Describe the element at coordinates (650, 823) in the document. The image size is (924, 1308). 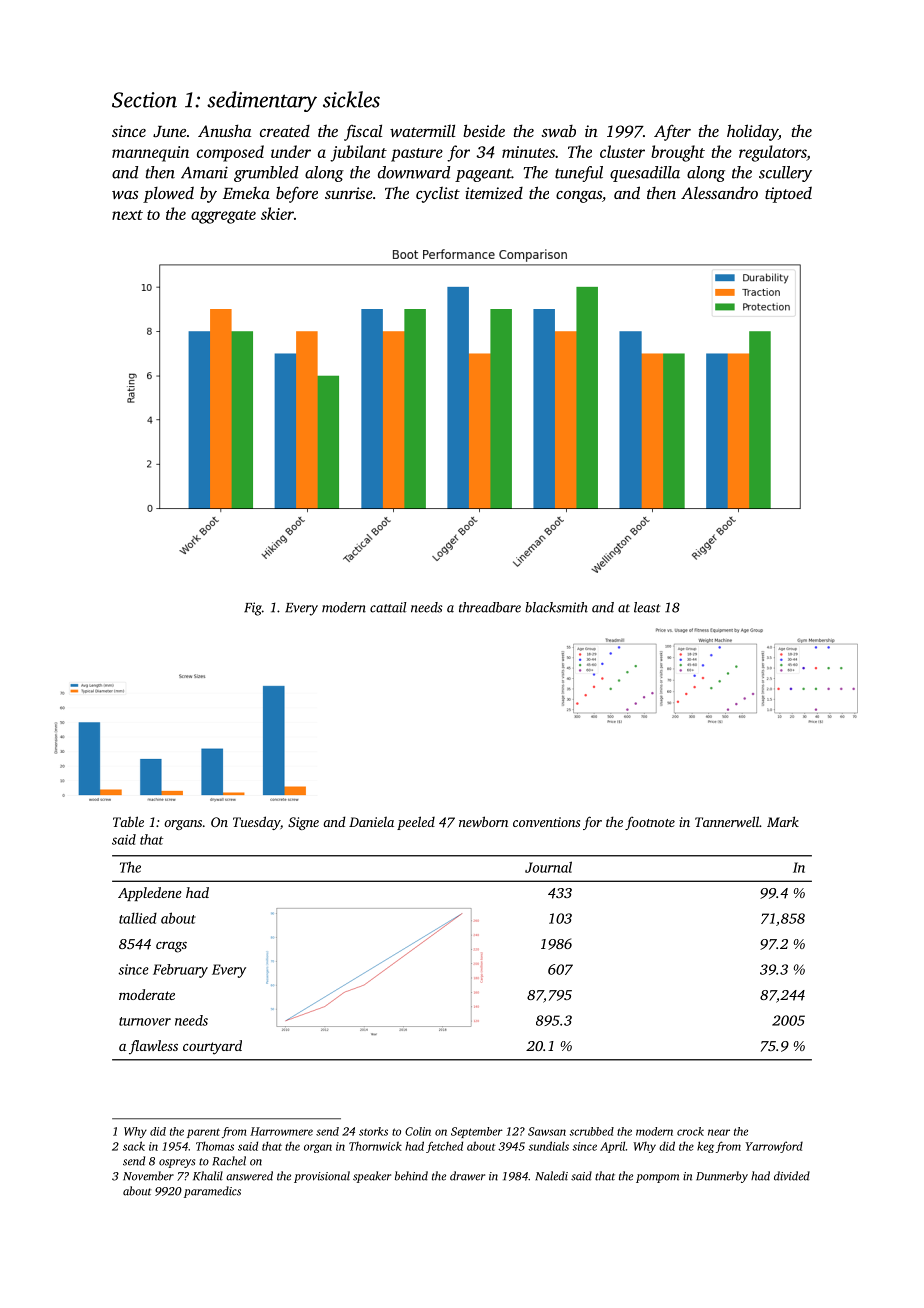
I see `footnote` at that location.
